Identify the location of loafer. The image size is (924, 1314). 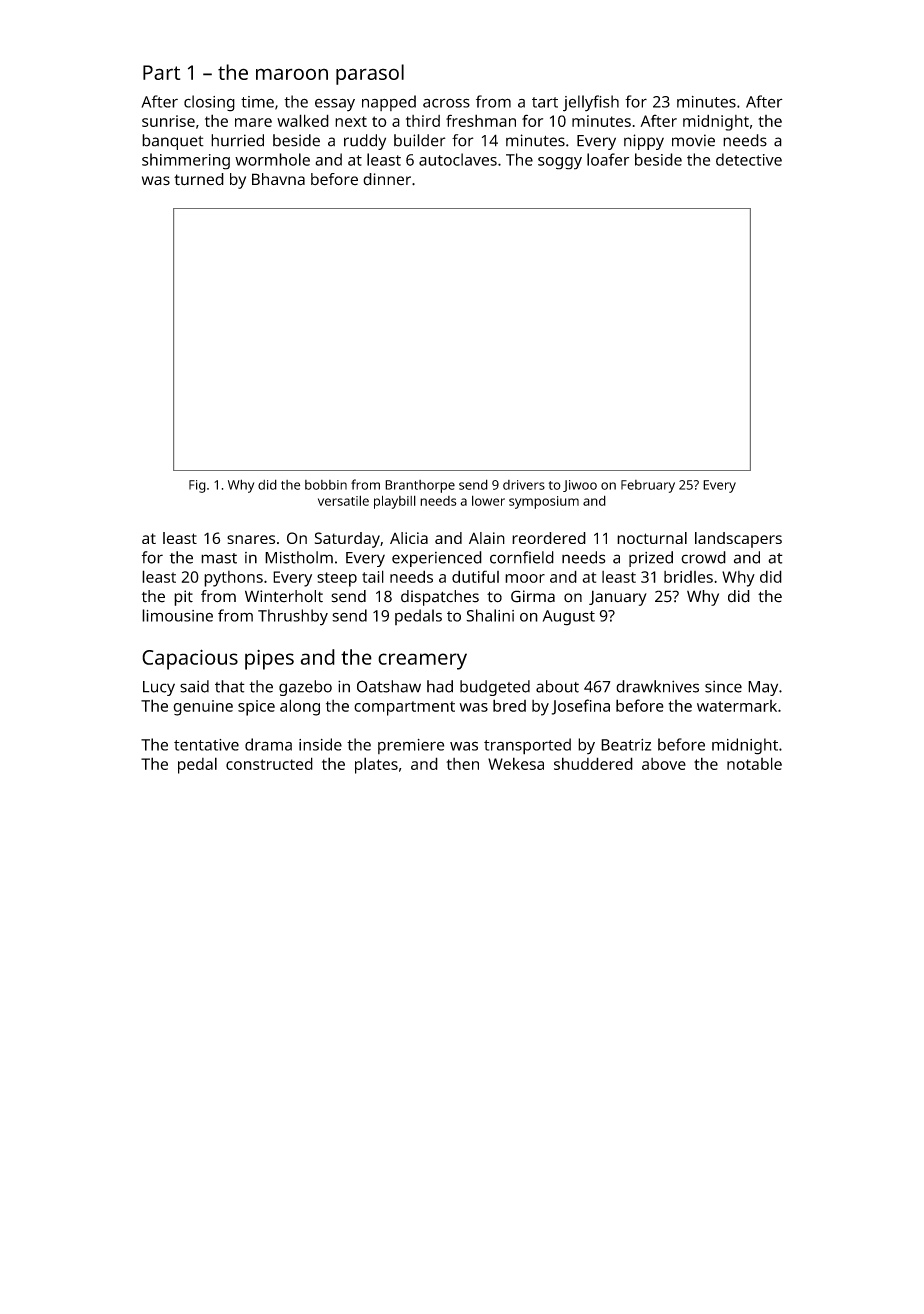
(608, 159).
